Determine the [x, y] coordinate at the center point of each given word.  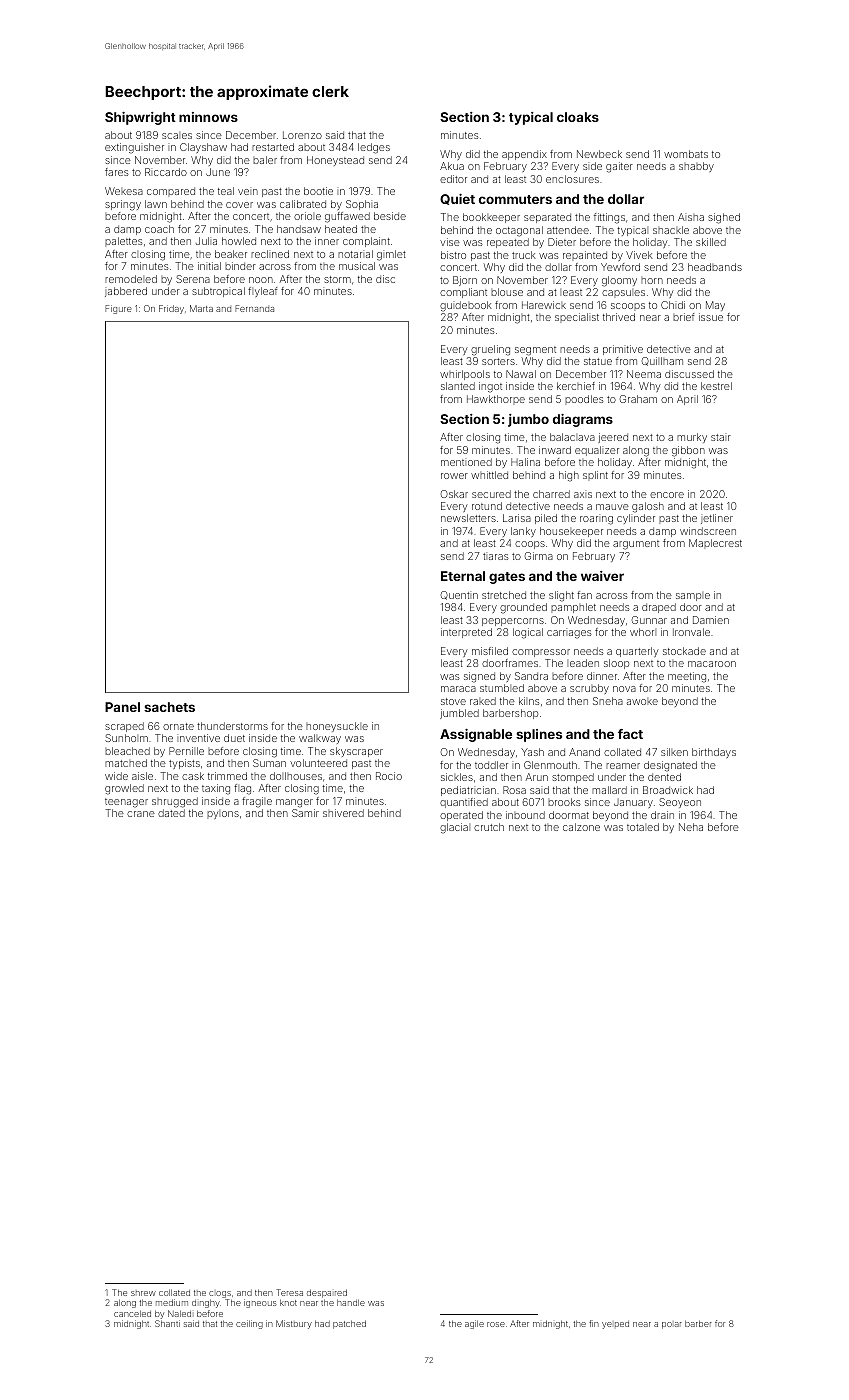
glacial [455, 828]
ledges [374, 148]
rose [496, 1324]
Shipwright [140, 118]
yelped [615, 1325]
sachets [169, 707]
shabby [696, 167]
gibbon [688, 451]
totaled [643, 827]
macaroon [712, 664]
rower [454, 476]
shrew [143, 1293]
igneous [260, 1303]
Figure [118, 309]
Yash [532, 752]
